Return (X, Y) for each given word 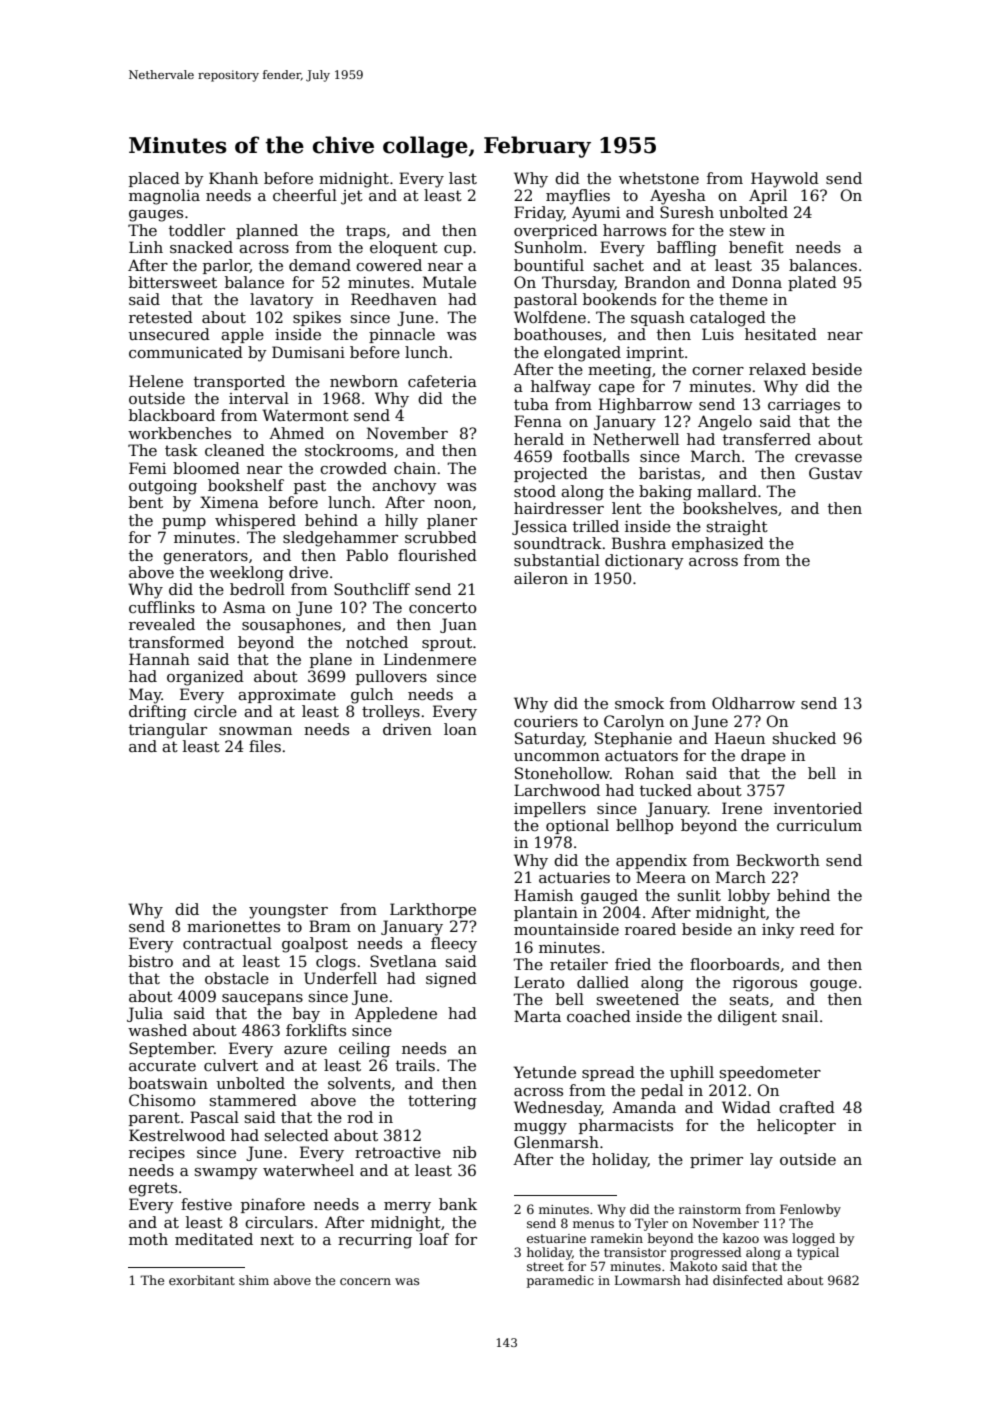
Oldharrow (753, 703)
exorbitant (202, 1280)
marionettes (233, 926)
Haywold (785, 180)
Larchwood (557, 790)
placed (154, 179)
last (463, 178)
